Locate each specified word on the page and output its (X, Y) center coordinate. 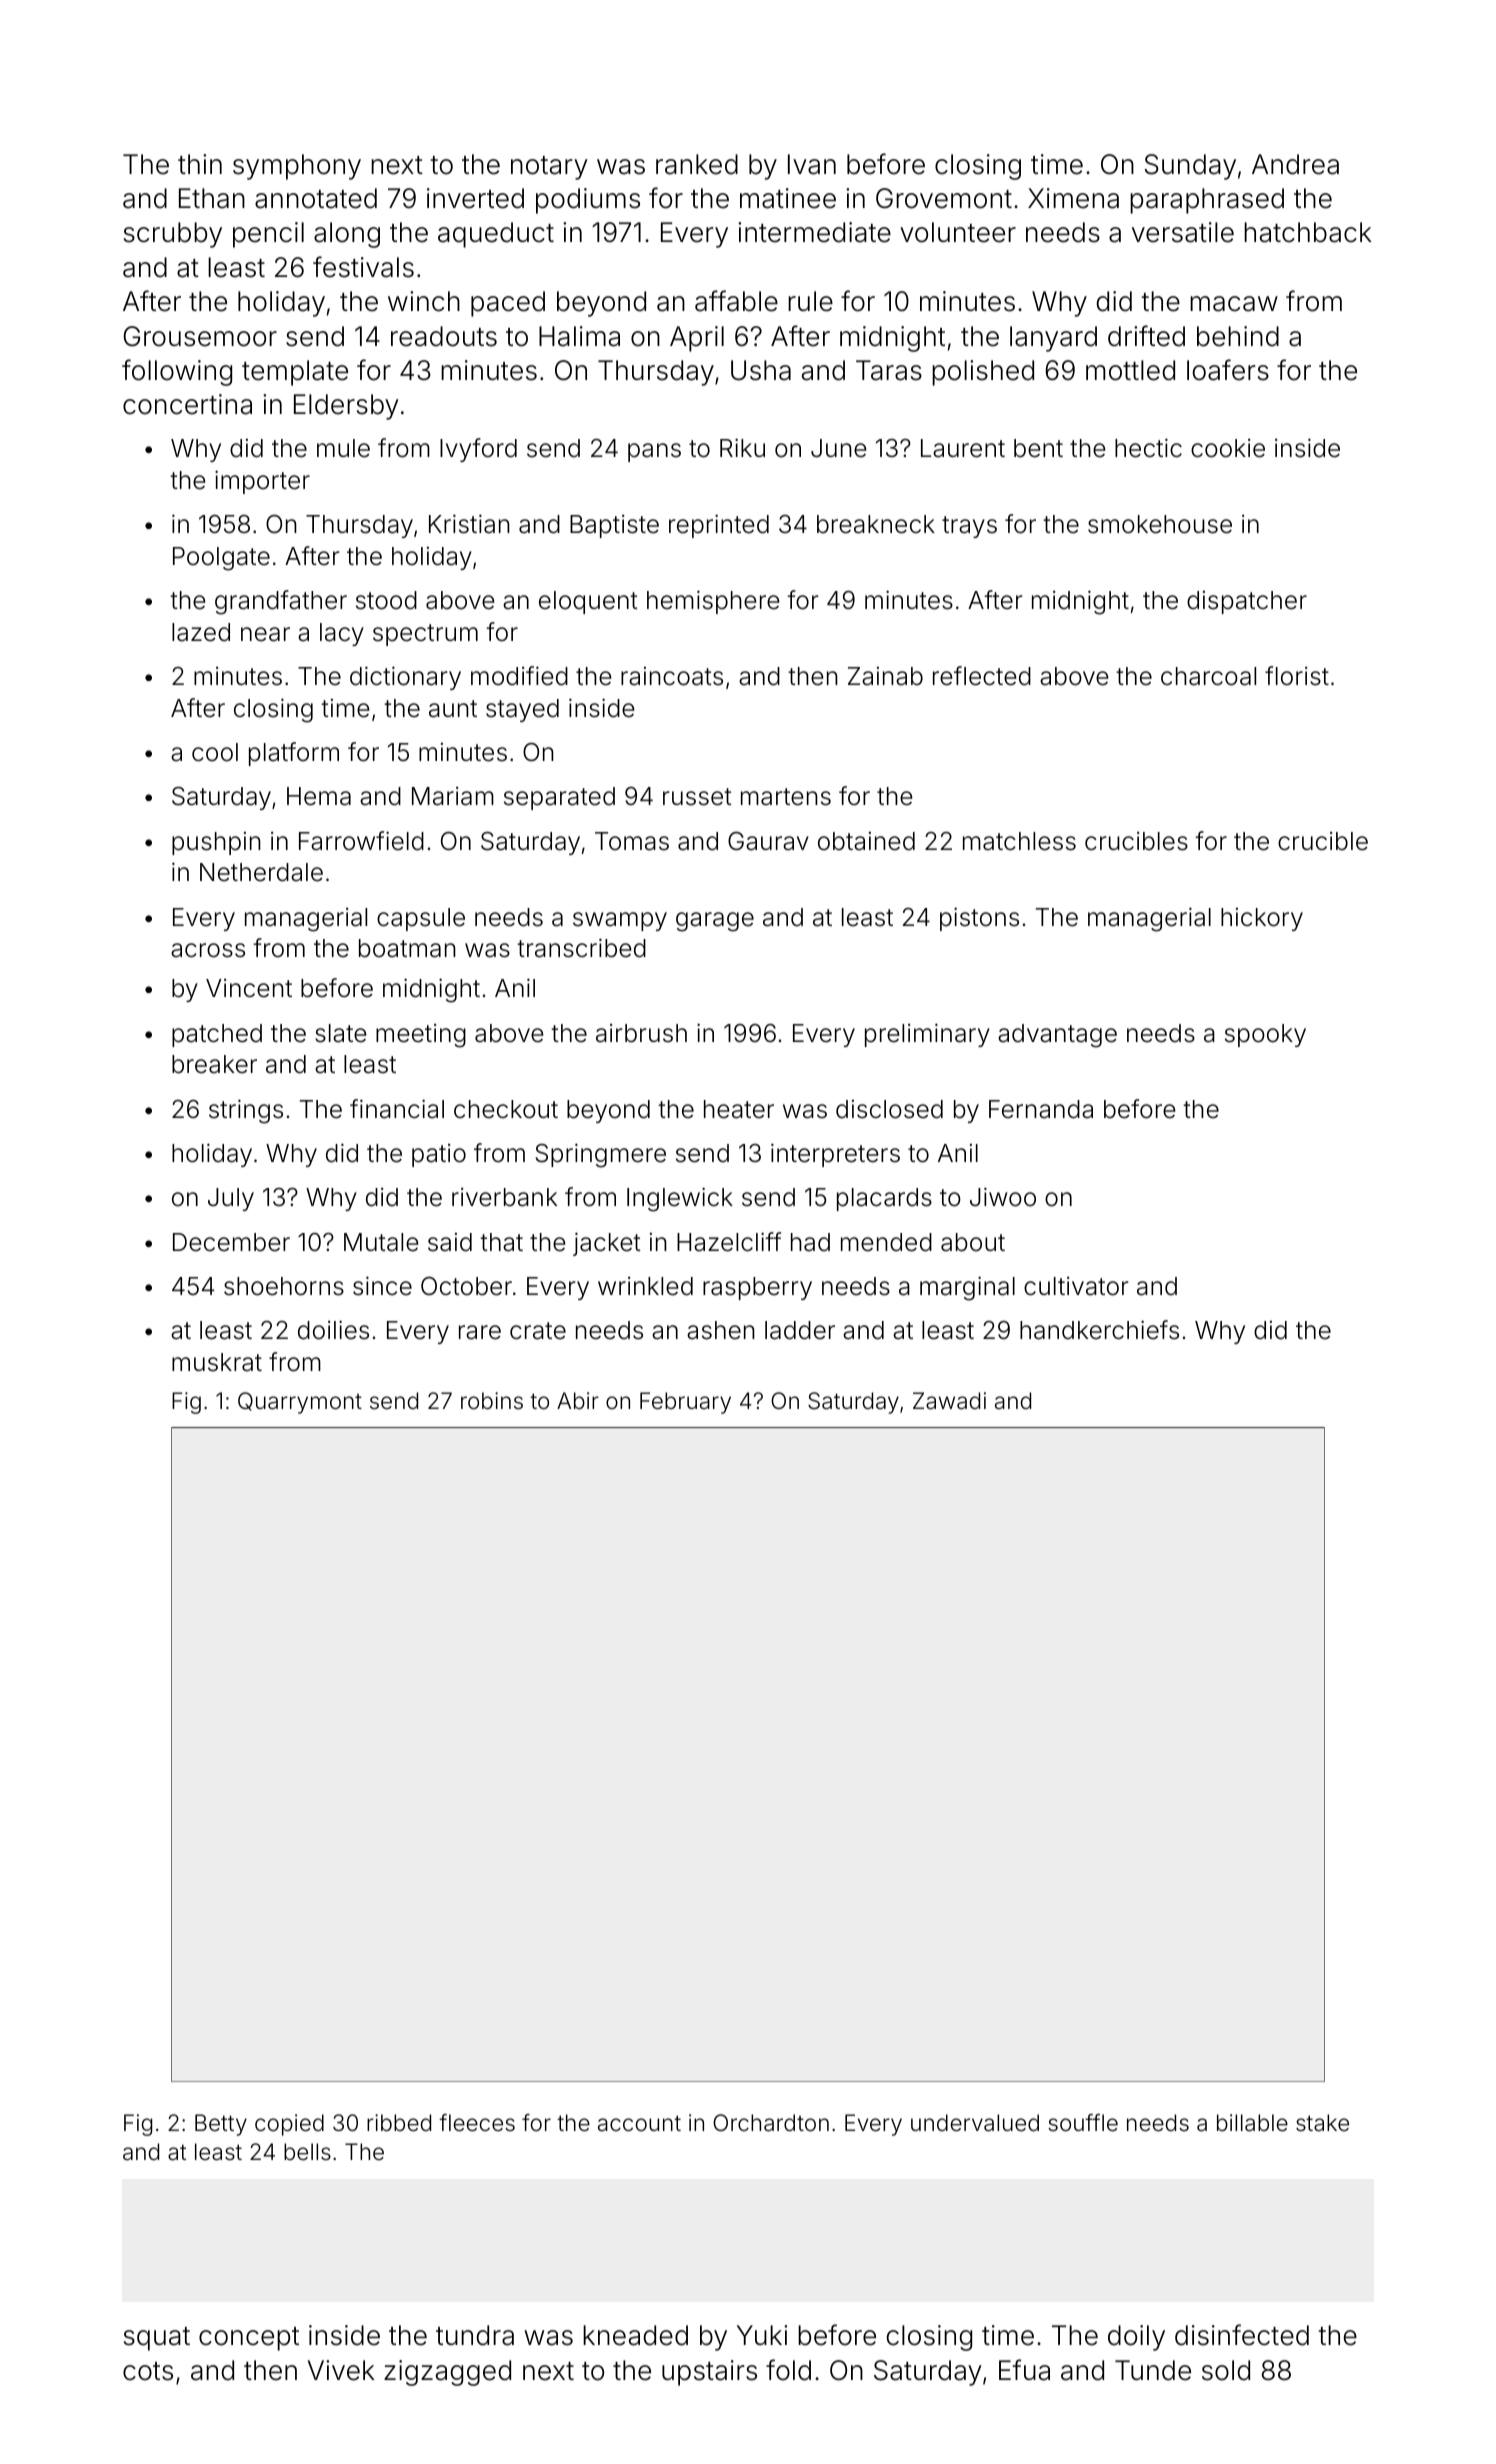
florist (1297, 676)
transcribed (581, 948)
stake (1322, 2123)
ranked (697, 164)
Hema (319, 796)
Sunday (1190, 167)
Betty (221, 2125)
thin (200, 164)
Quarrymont (300, 1403)
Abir (578, 1401)
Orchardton (771, 2123)
